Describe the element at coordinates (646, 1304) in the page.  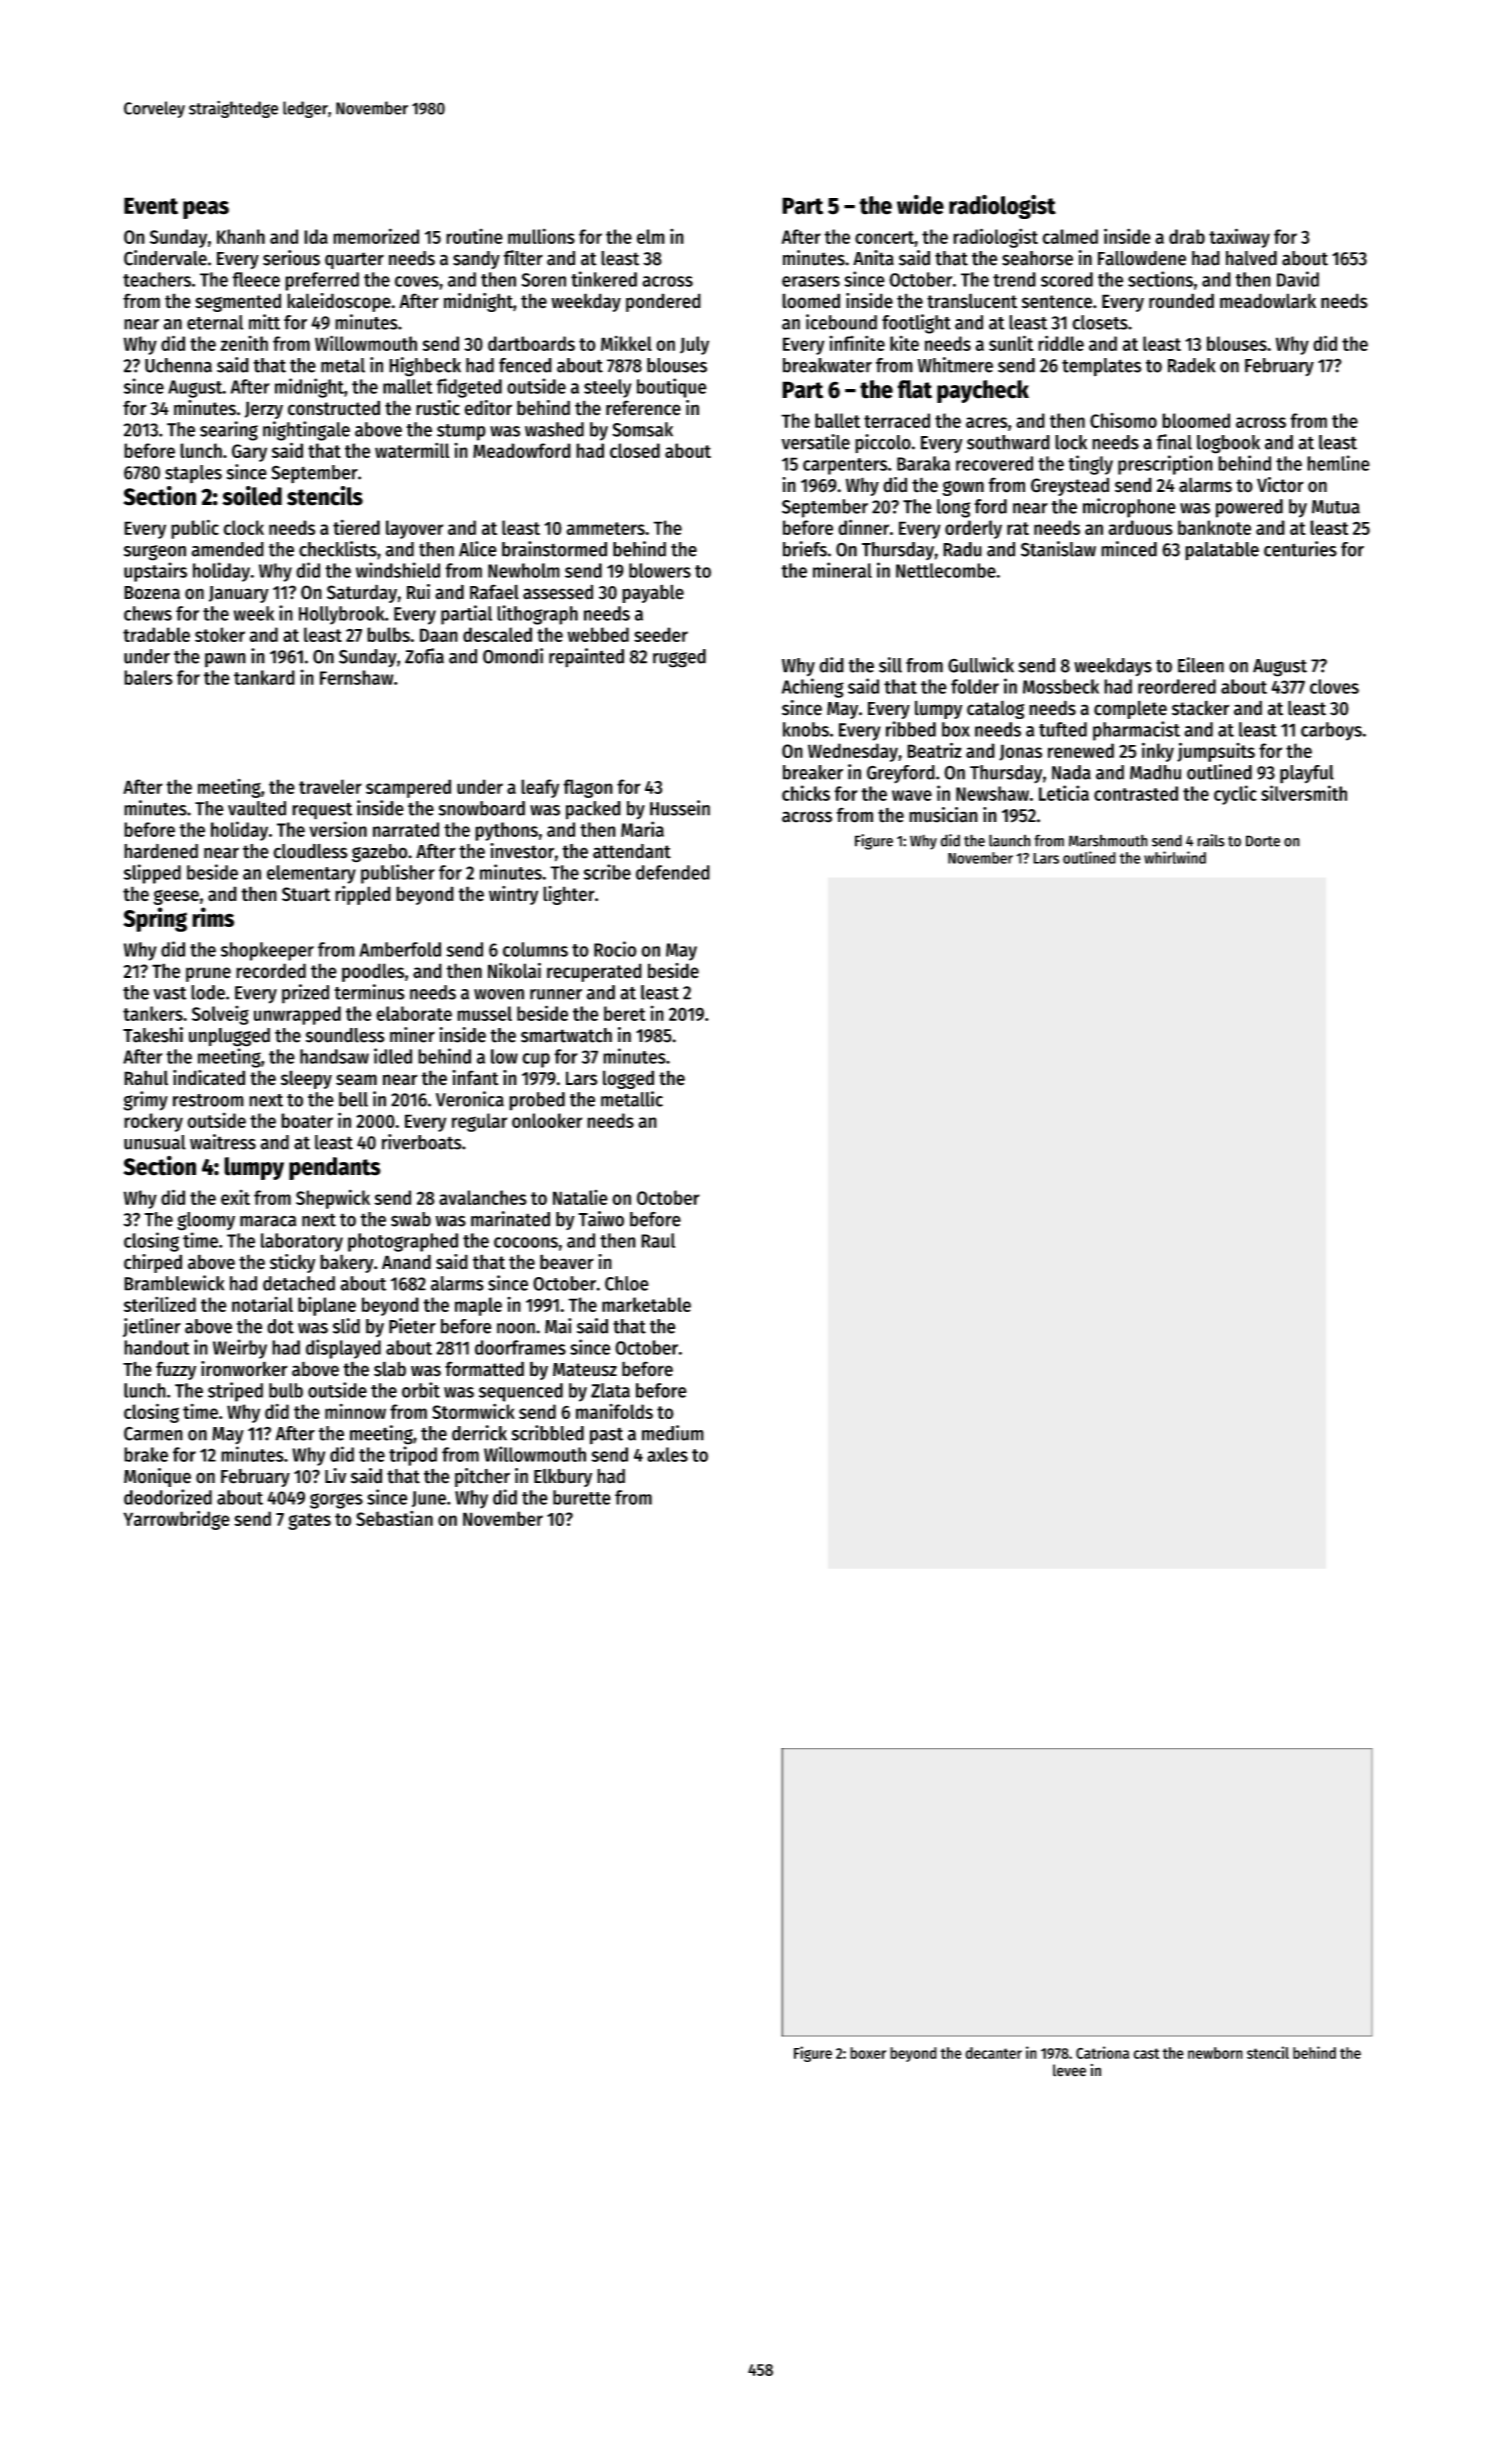
I see `marketable` at that location.
